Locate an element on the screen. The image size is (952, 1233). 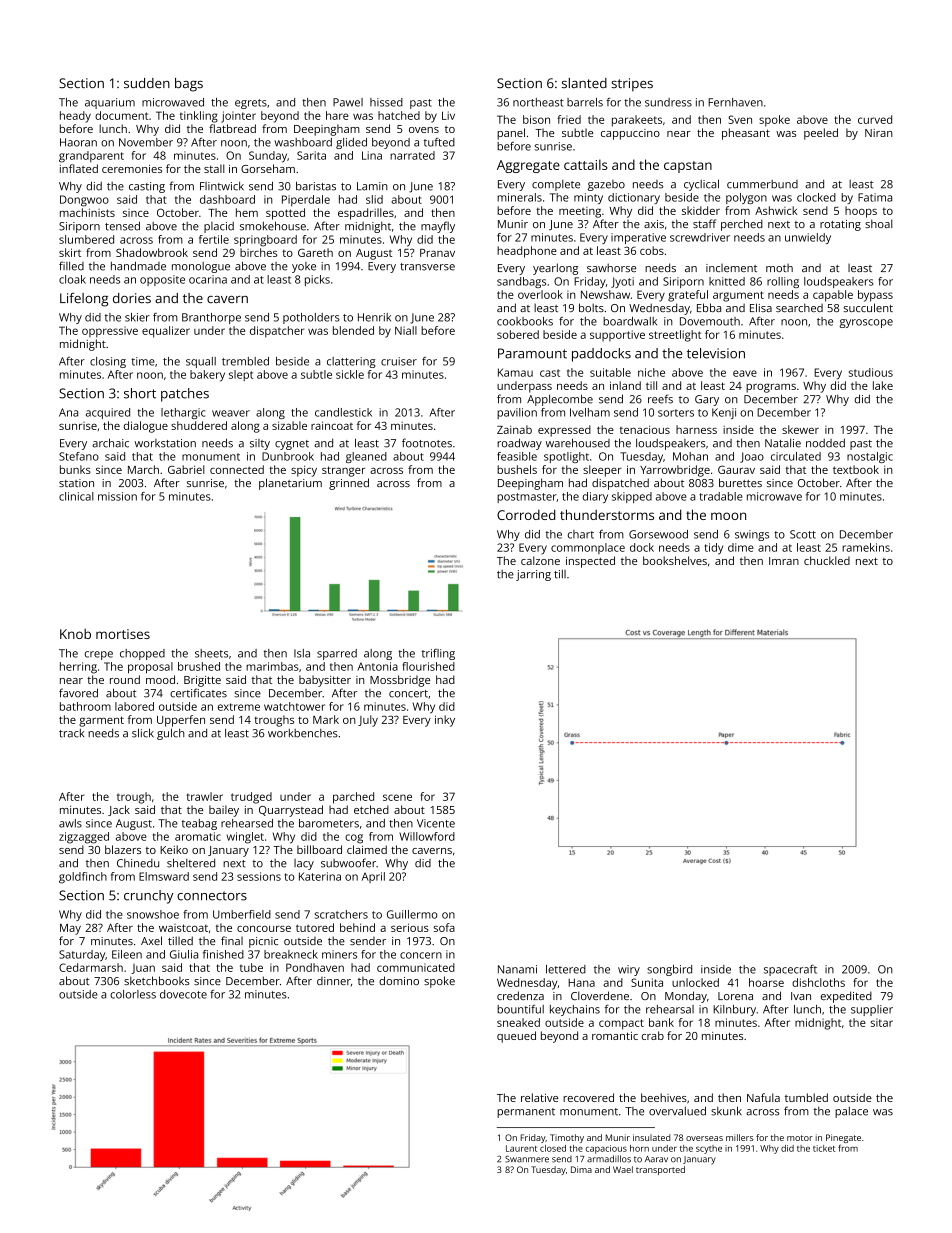
machinists is located at coordinates (87, 212).
